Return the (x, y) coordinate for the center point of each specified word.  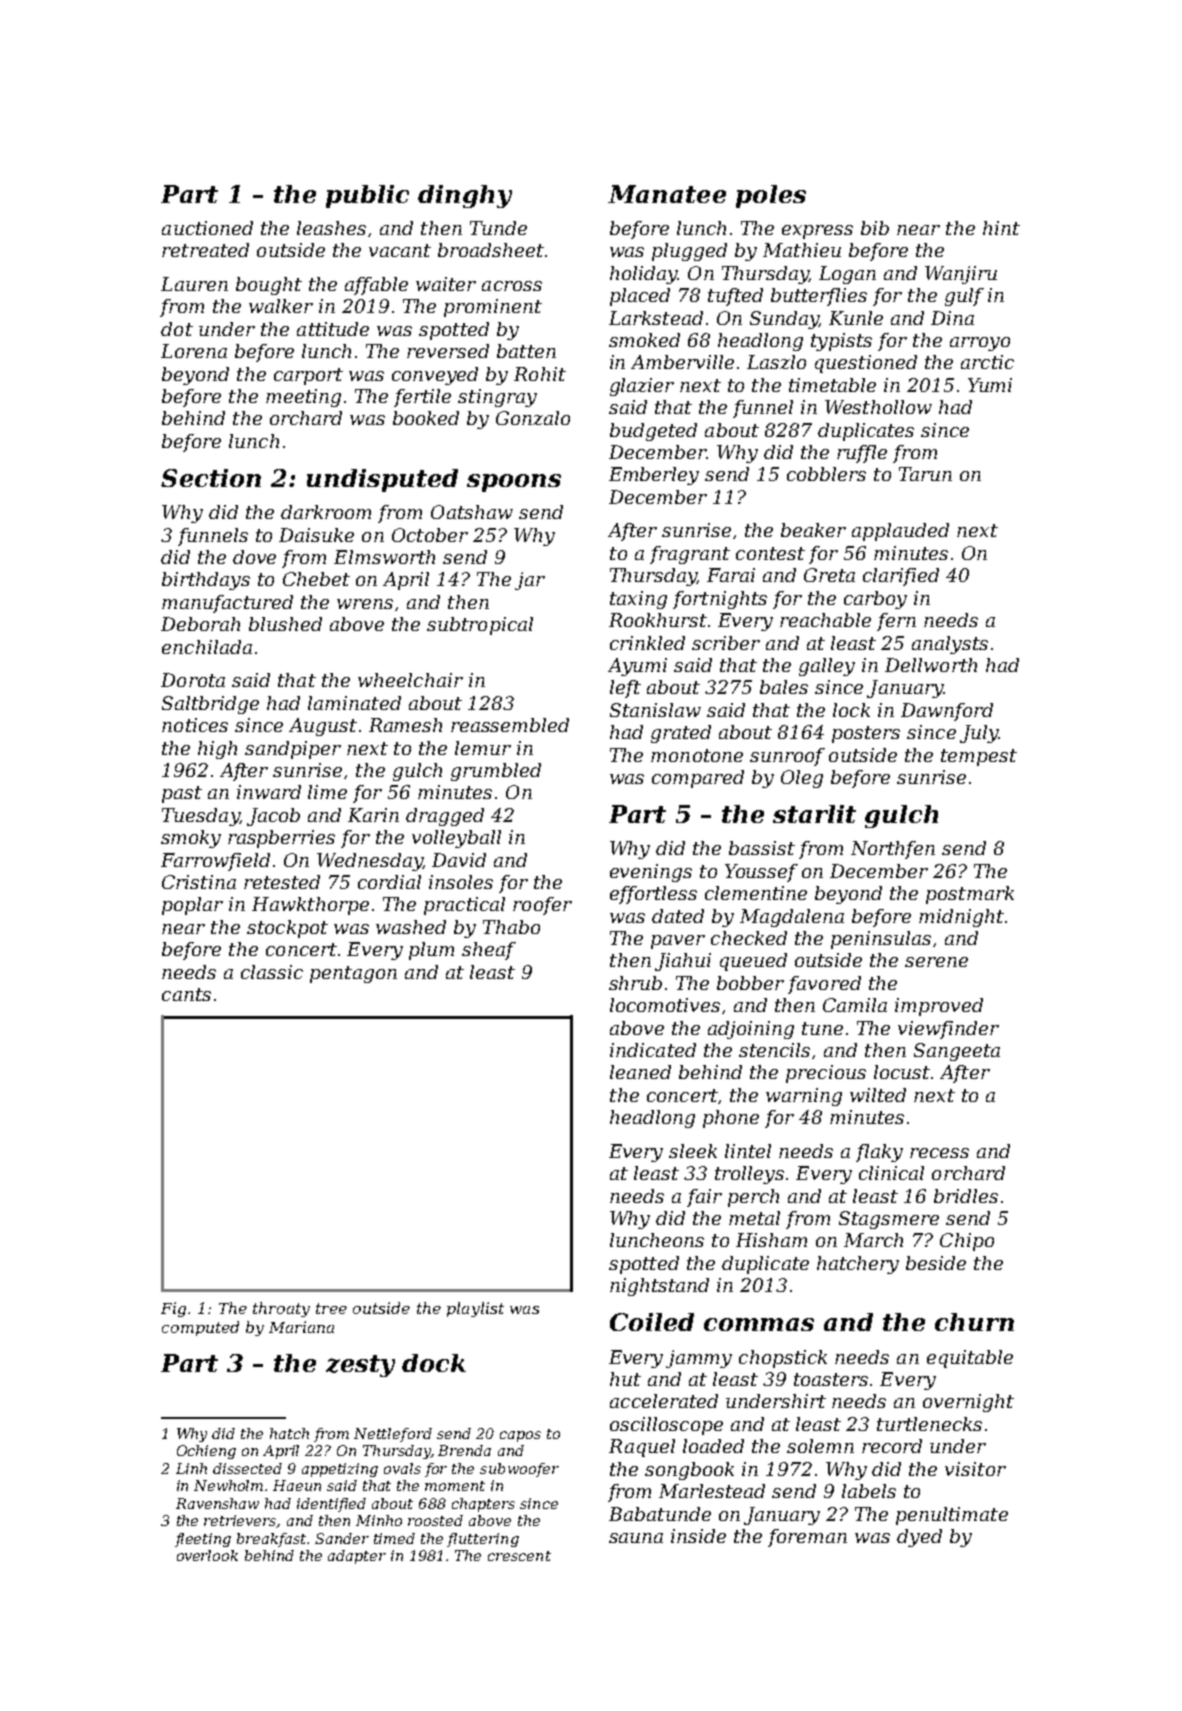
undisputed (382, 480)
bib (875, 228)
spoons (514, 483)
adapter (357, 1557)
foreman (807, 1538)
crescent (519, 1556)
